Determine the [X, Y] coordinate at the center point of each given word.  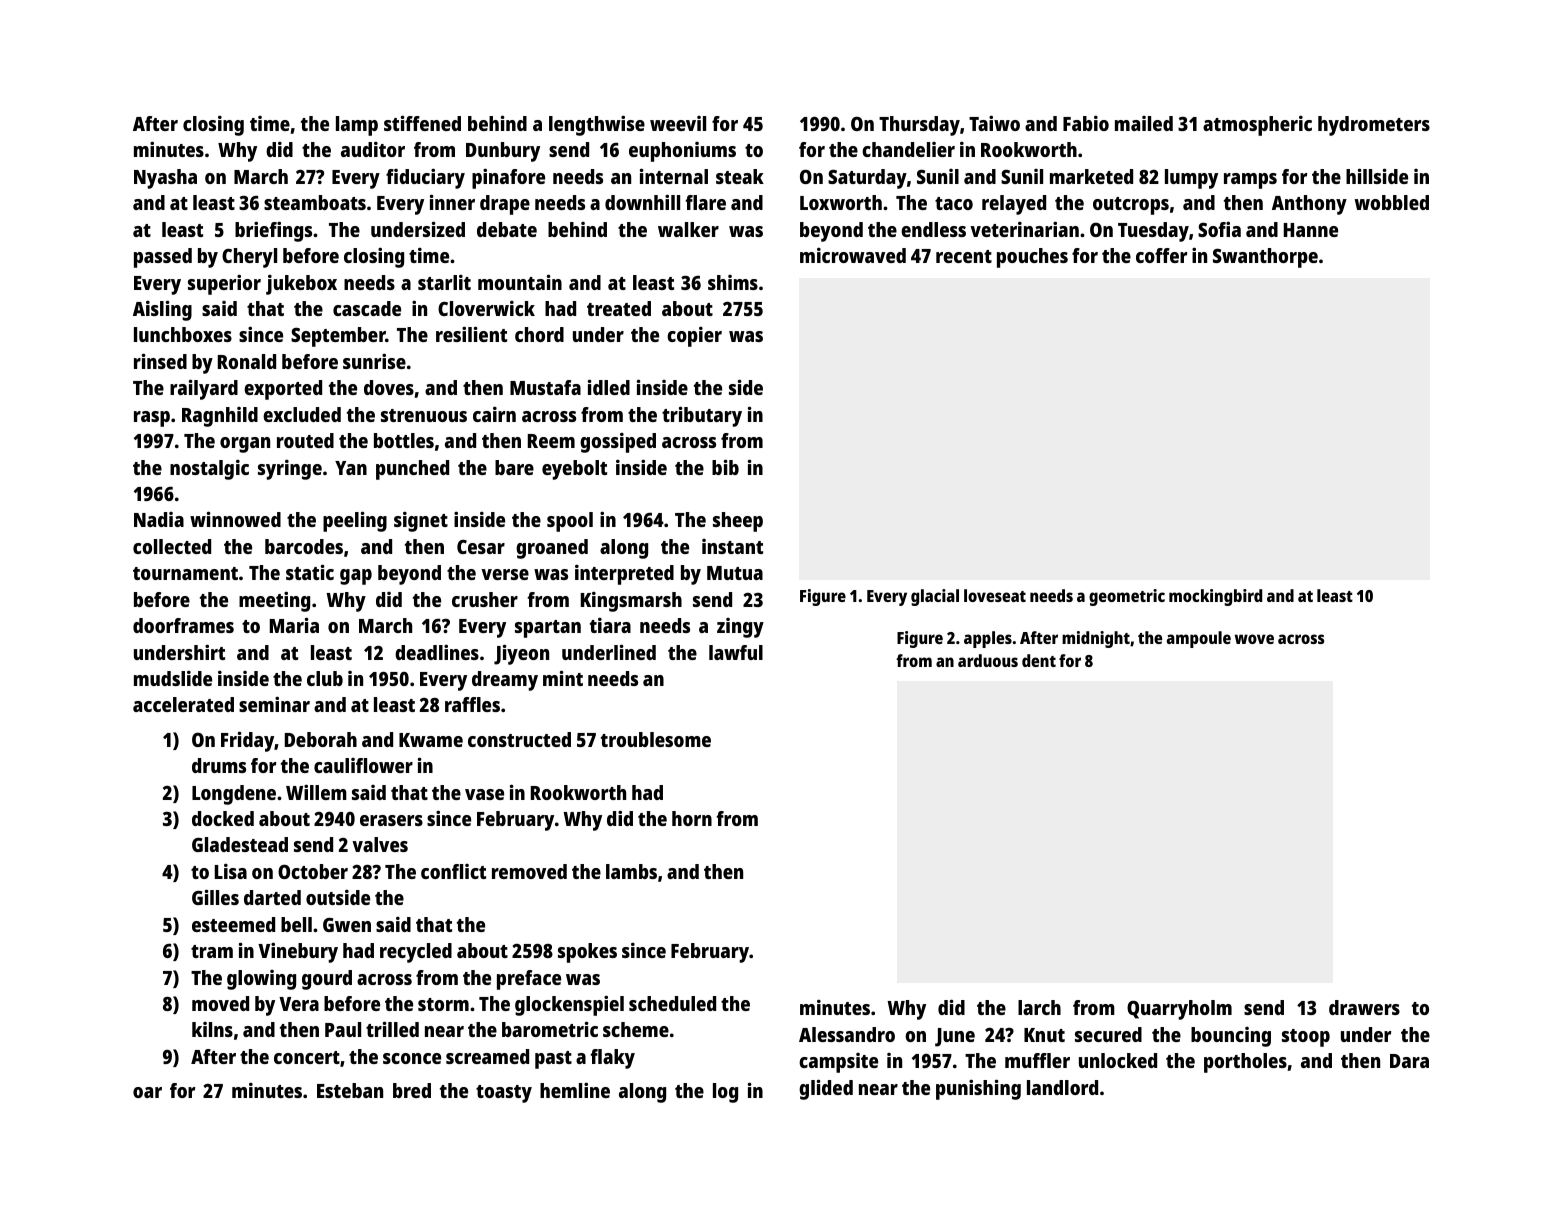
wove [1254, 639]
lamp [357, 126]
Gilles [215, 897]
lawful [736, 652]
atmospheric [1257, 125]
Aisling [162, 310]
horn [692, 818]
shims [733, 282]
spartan [548, 629]
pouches [1032, 258]
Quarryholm [1179, 1010]
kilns [212, 1029]
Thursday [919, 126]
